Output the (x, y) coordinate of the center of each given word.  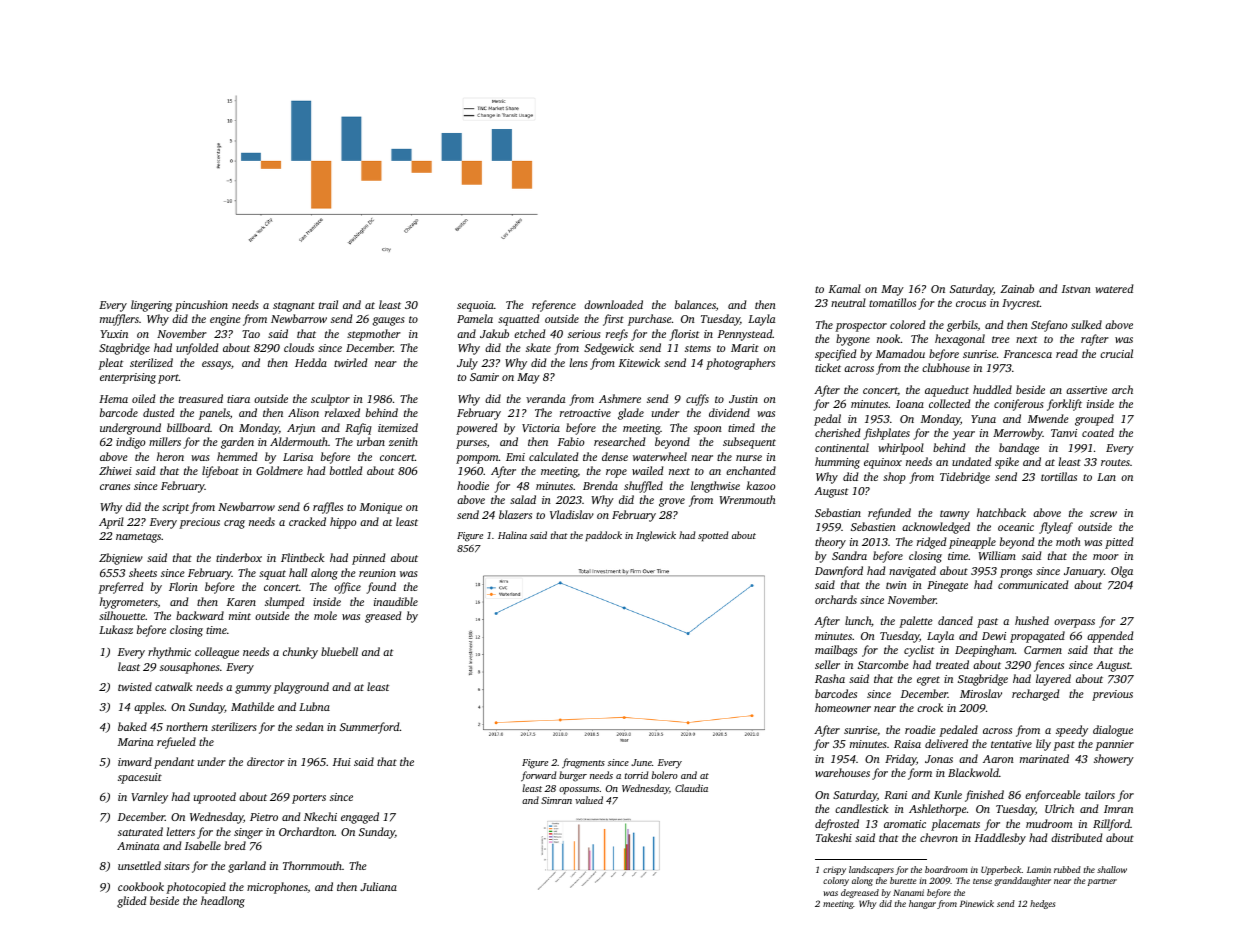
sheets (143, 572)
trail (328, 304)
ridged (931, 543)
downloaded (613, 304)
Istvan (1076, 289)
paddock (603, 536)
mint (240, 616)
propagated (1037, 637)
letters (181, 831)
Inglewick (656, 536)
